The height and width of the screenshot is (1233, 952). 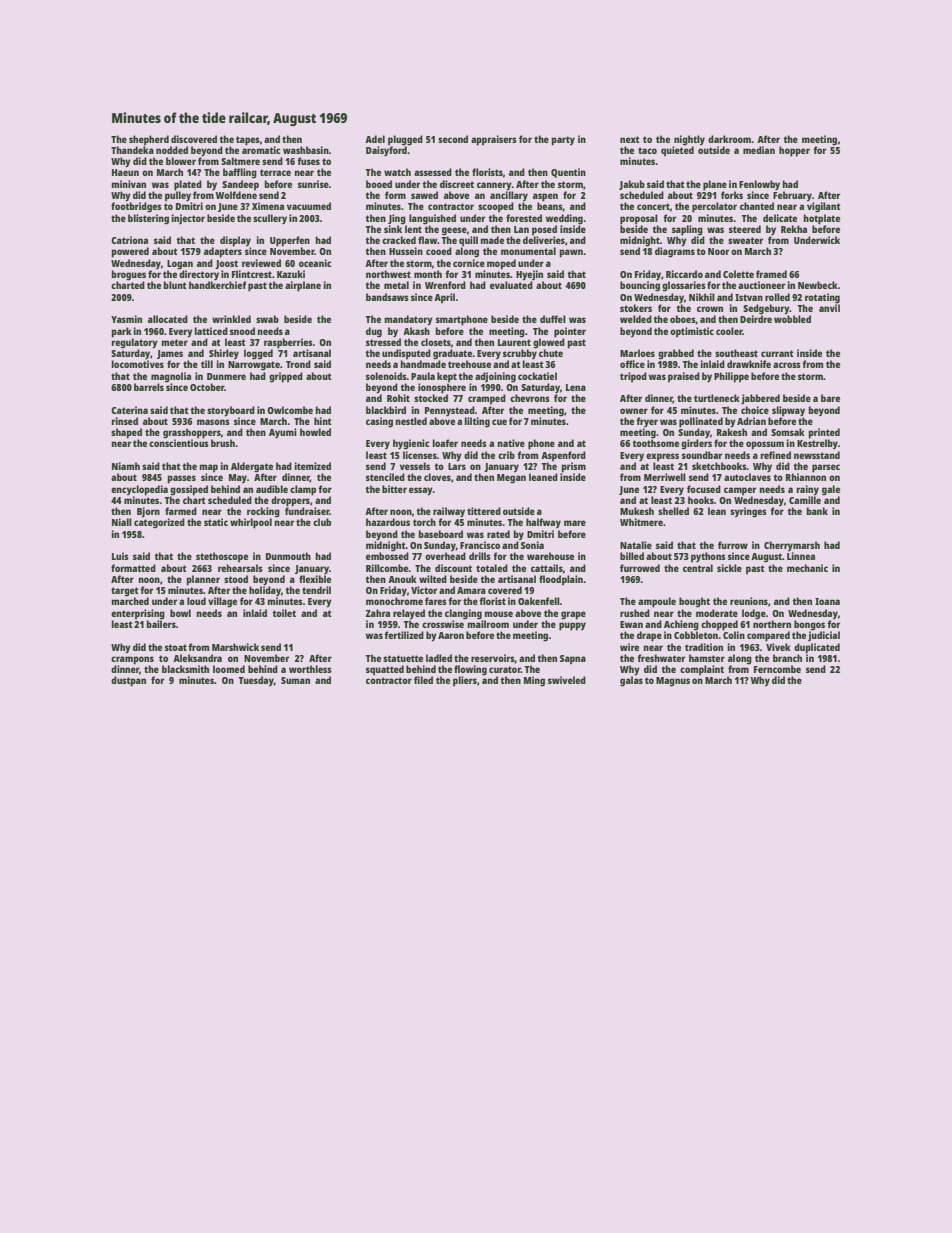 I want to click on second, so click(x=453, y=139).
